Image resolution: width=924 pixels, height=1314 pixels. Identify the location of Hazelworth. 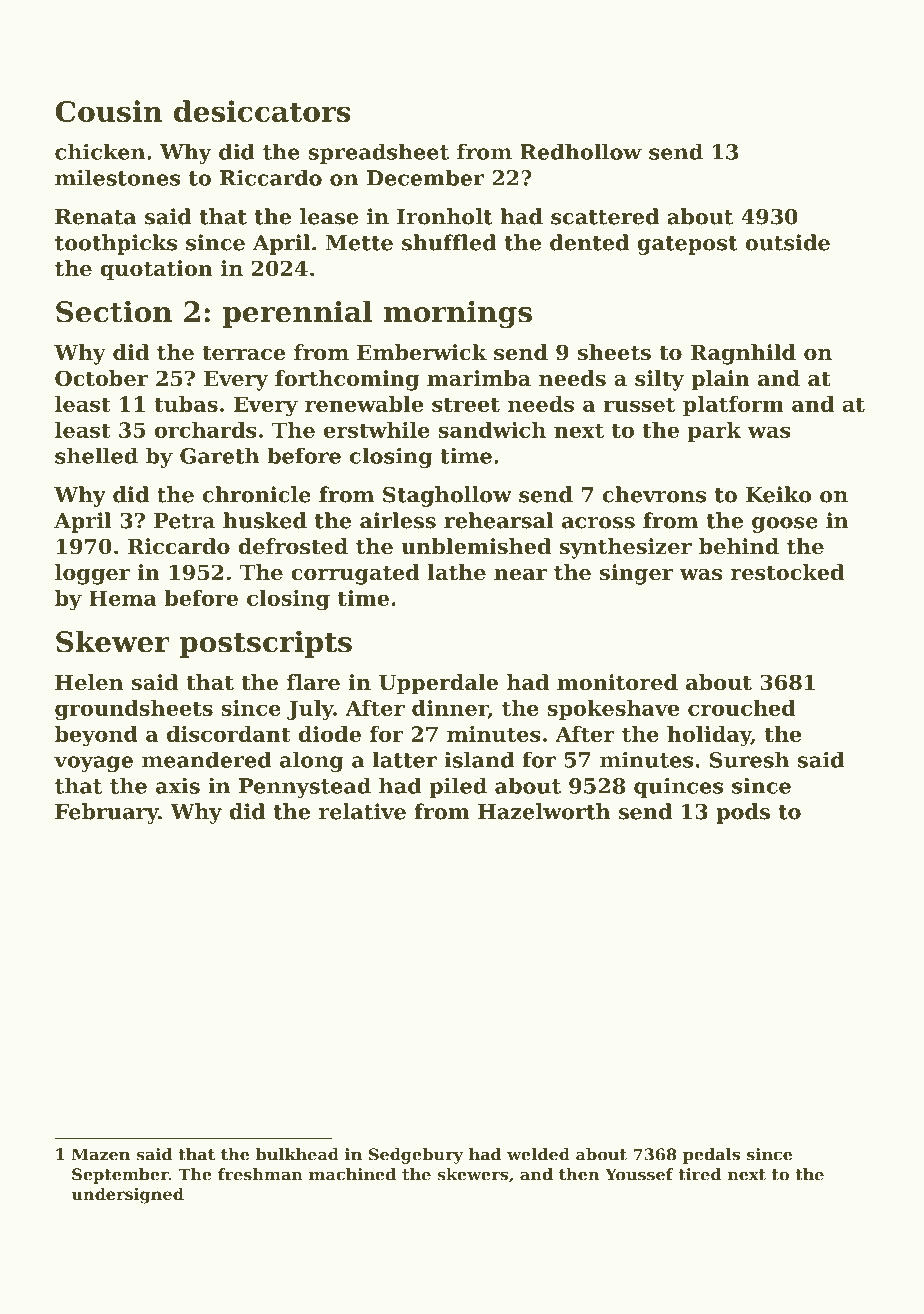
(544, 811).
